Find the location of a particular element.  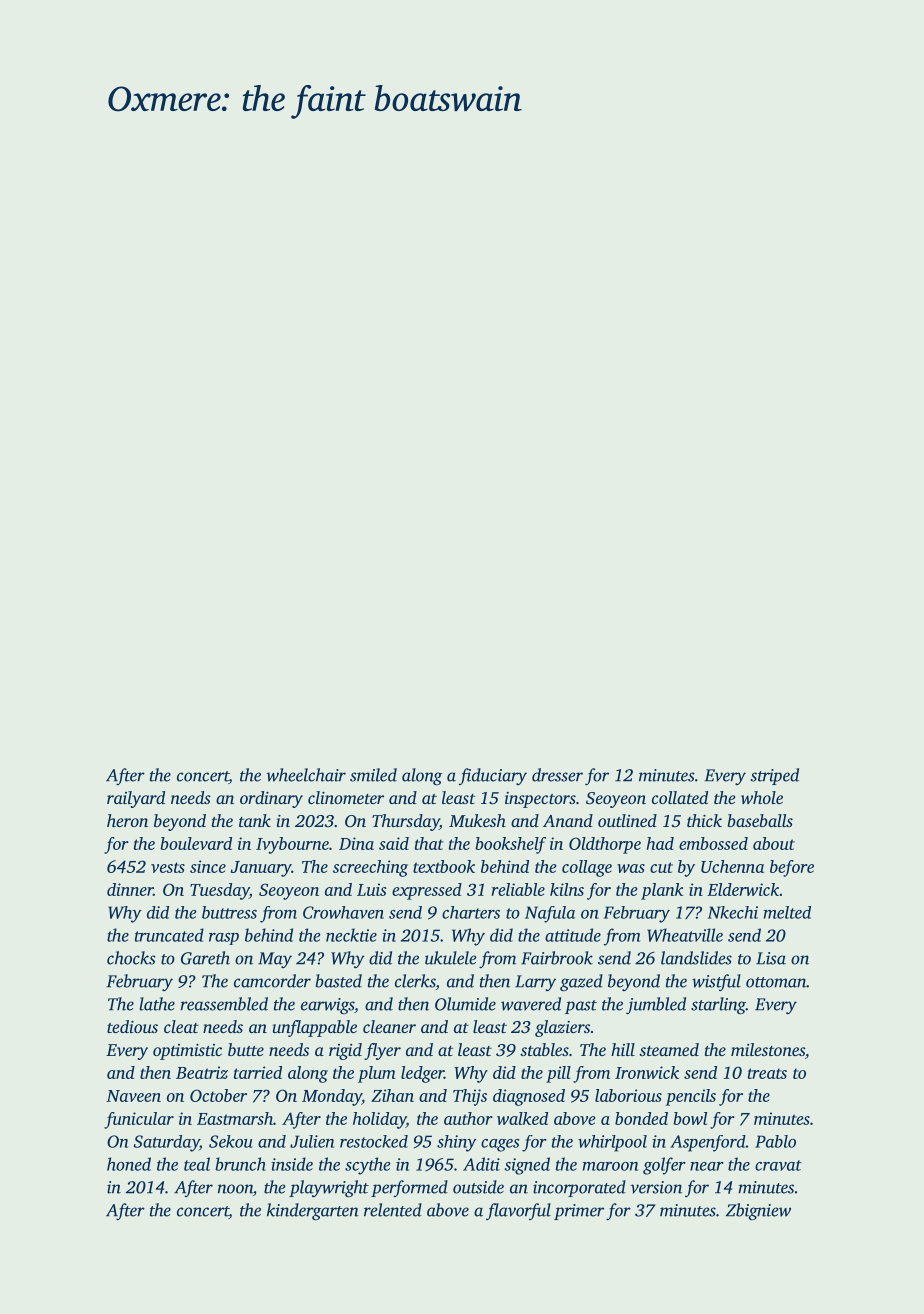

tedious is located at coordinates (132, 1026).
